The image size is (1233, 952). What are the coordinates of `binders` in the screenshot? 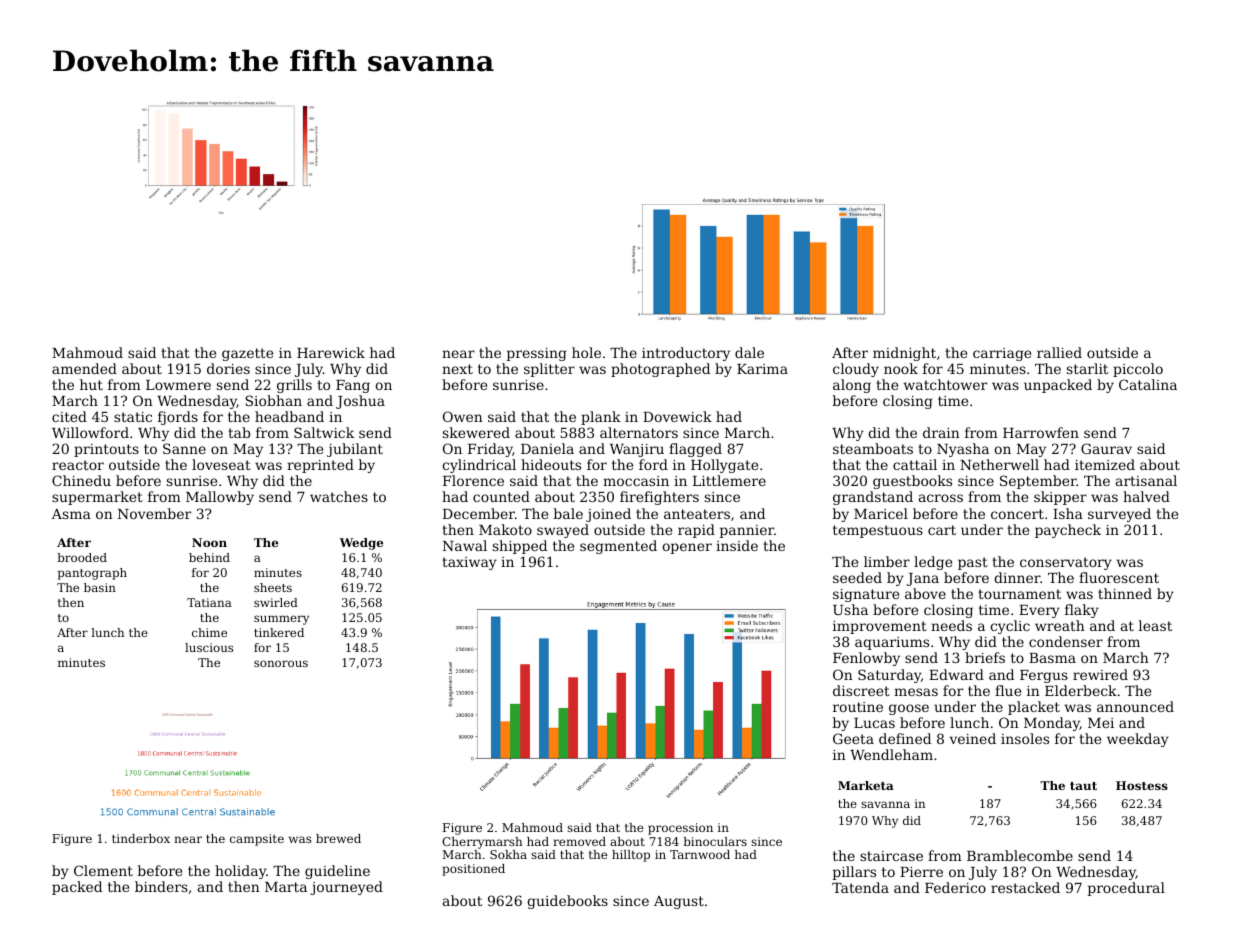 It's located at (161, 886).
